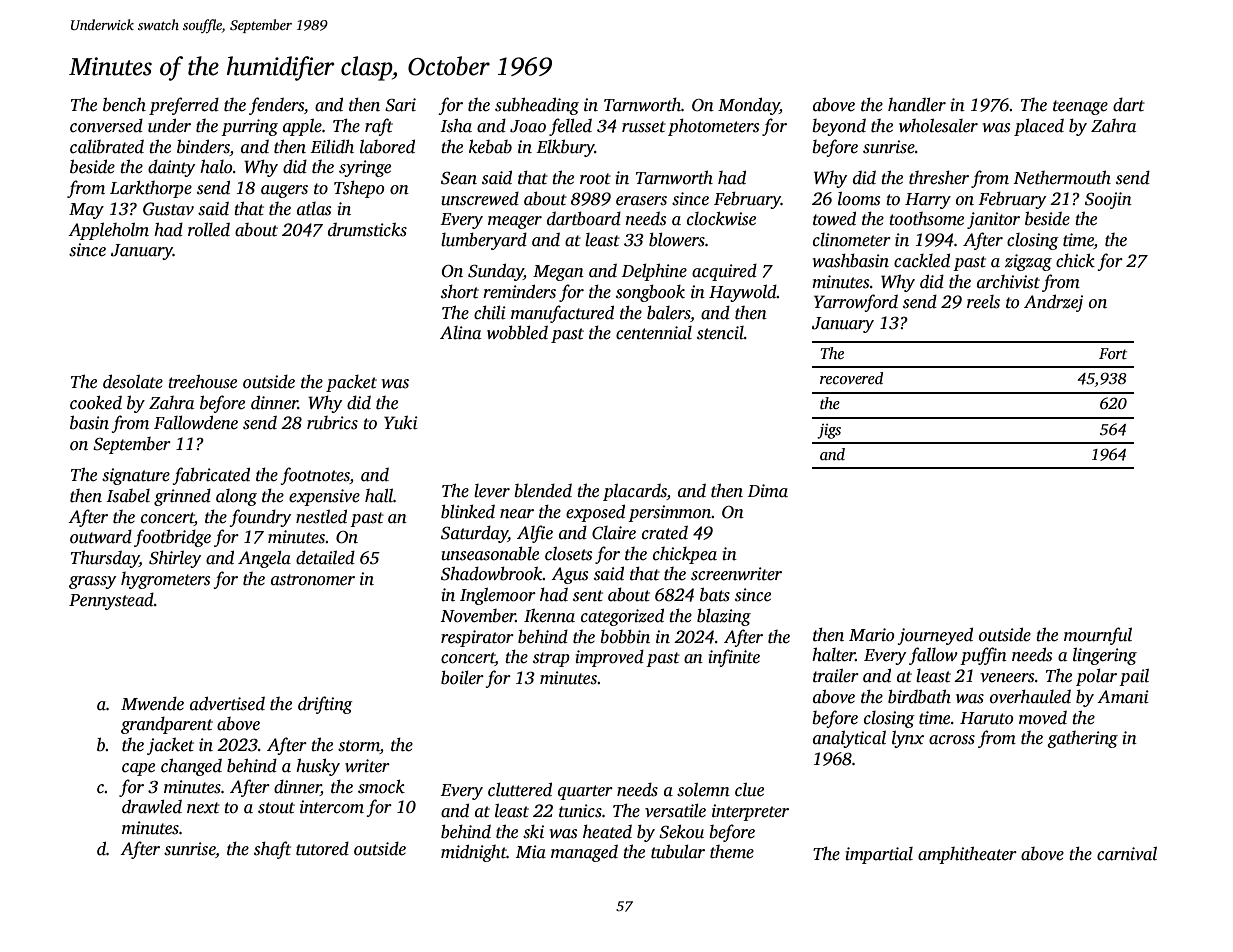  What do you see at coordinates (272, 850) in the screenshot?
I see `shaft` at bounding box center [272, 850].
